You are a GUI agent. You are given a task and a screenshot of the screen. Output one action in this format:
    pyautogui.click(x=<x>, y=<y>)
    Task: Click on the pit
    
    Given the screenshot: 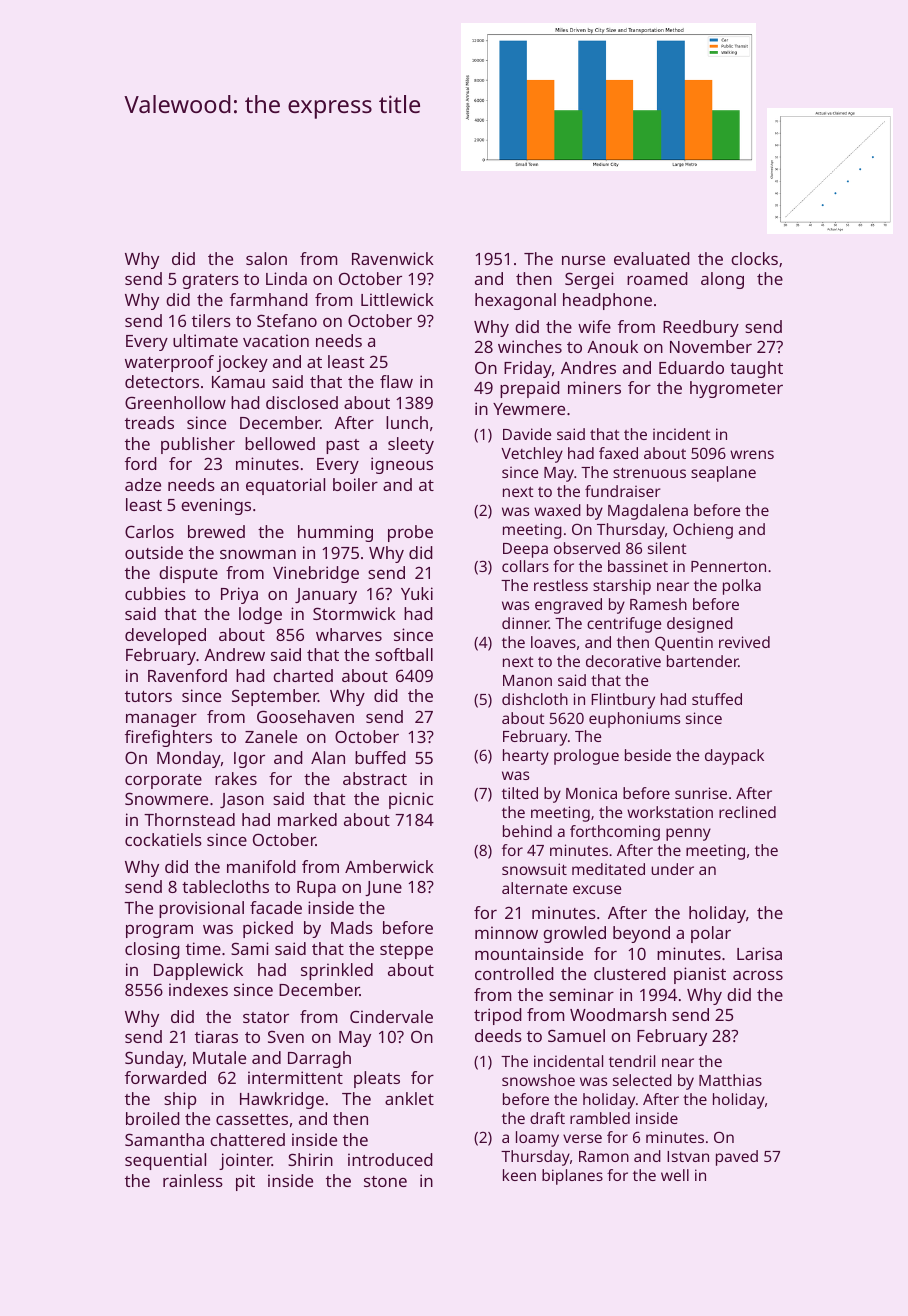 What is the action you would take?
    pyautogui.click(x=245, y=1182)
